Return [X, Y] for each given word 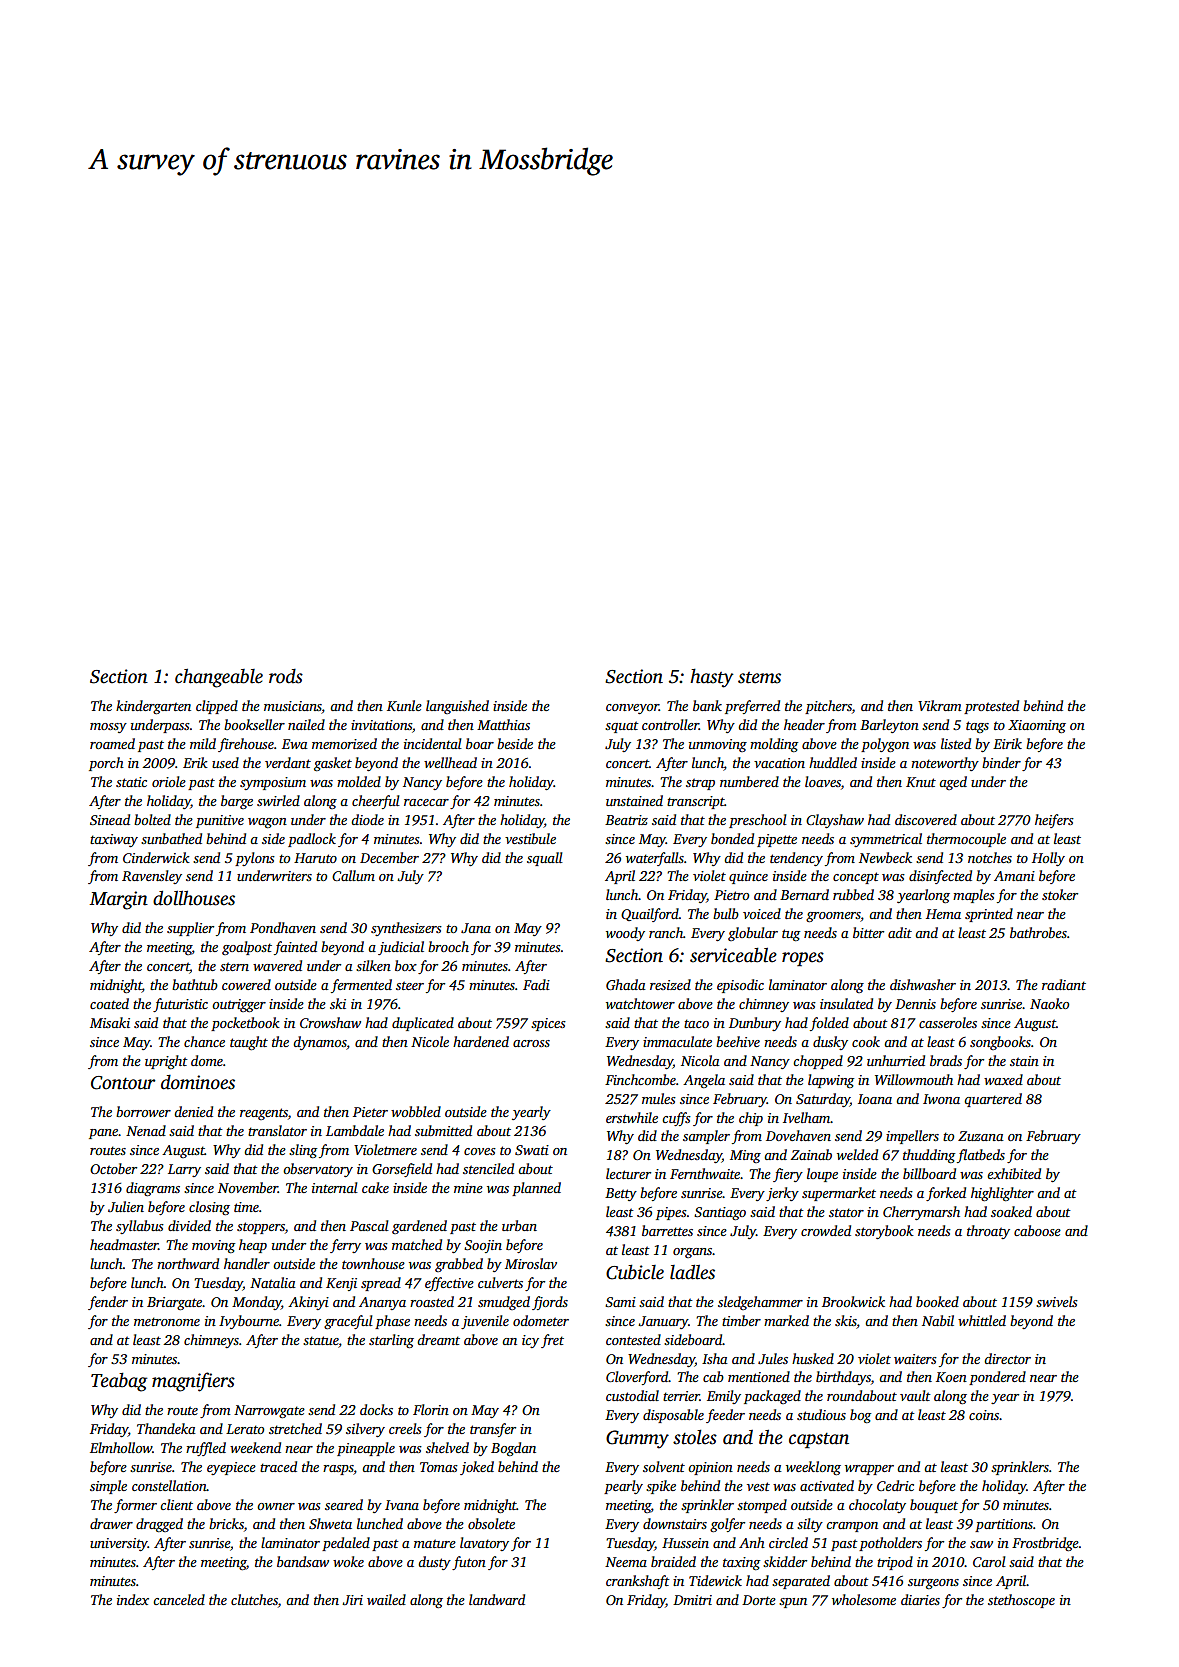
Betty [621, 1194]
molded [359, 781]
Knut [921, 782]
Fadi [536, 984]
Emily [724, 1397]
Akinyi [308, 1303]
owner [276, 1506]
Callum [353, 875]
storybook [884, 1232]
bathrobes [1038, 932]
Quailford [650, 915]
